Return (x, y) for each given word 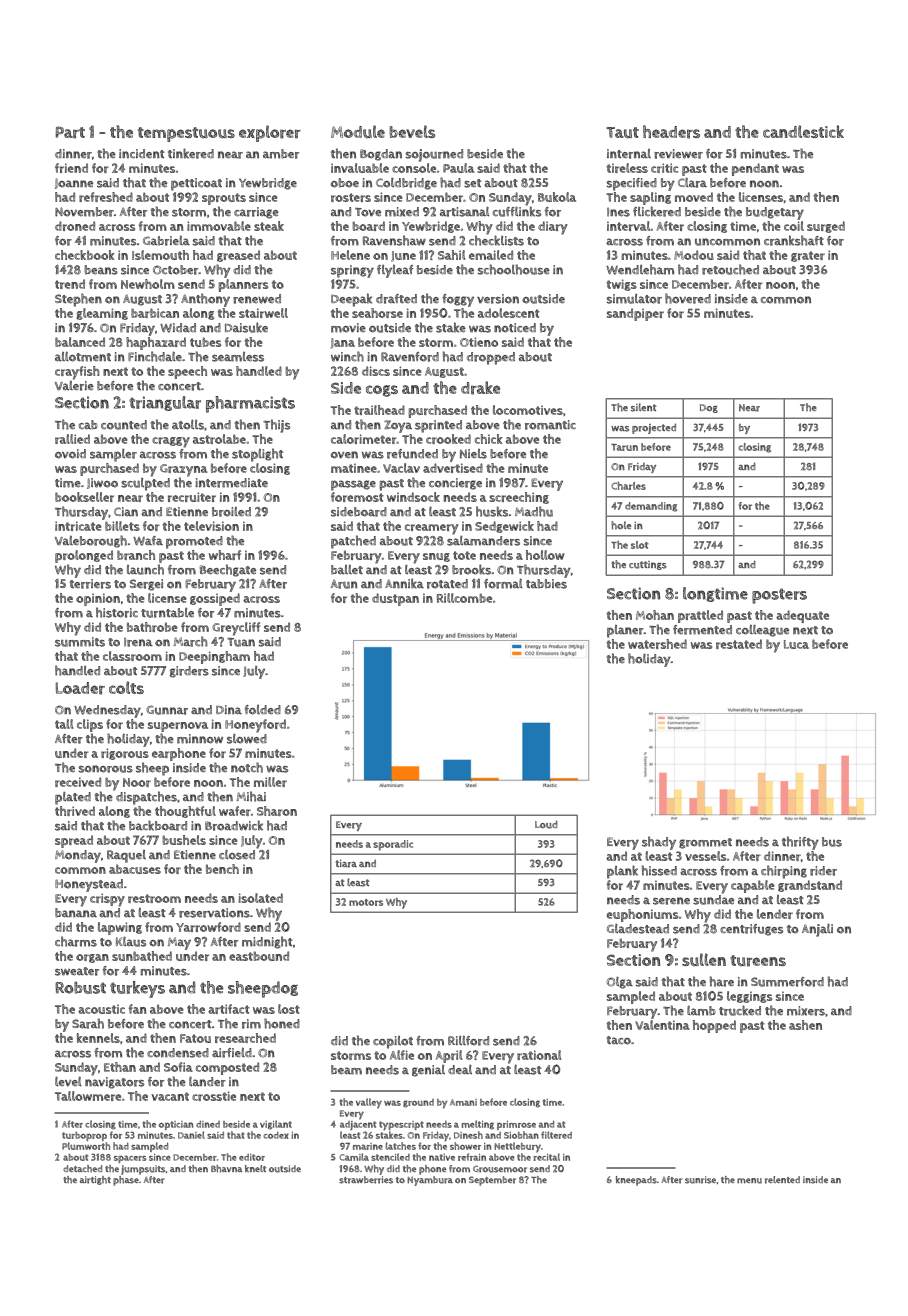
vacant (170, 1096)
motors (366, 902)
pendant (755, 169)
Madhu (534, 511)
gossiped (215, 599)
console (414, 168)
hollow (545, 555)
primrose (516, 1125)
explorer (269, 133)
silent (644, 407)
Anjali (817, 930)
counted (124, 425)
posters (779, 596)
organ (92, 958)
